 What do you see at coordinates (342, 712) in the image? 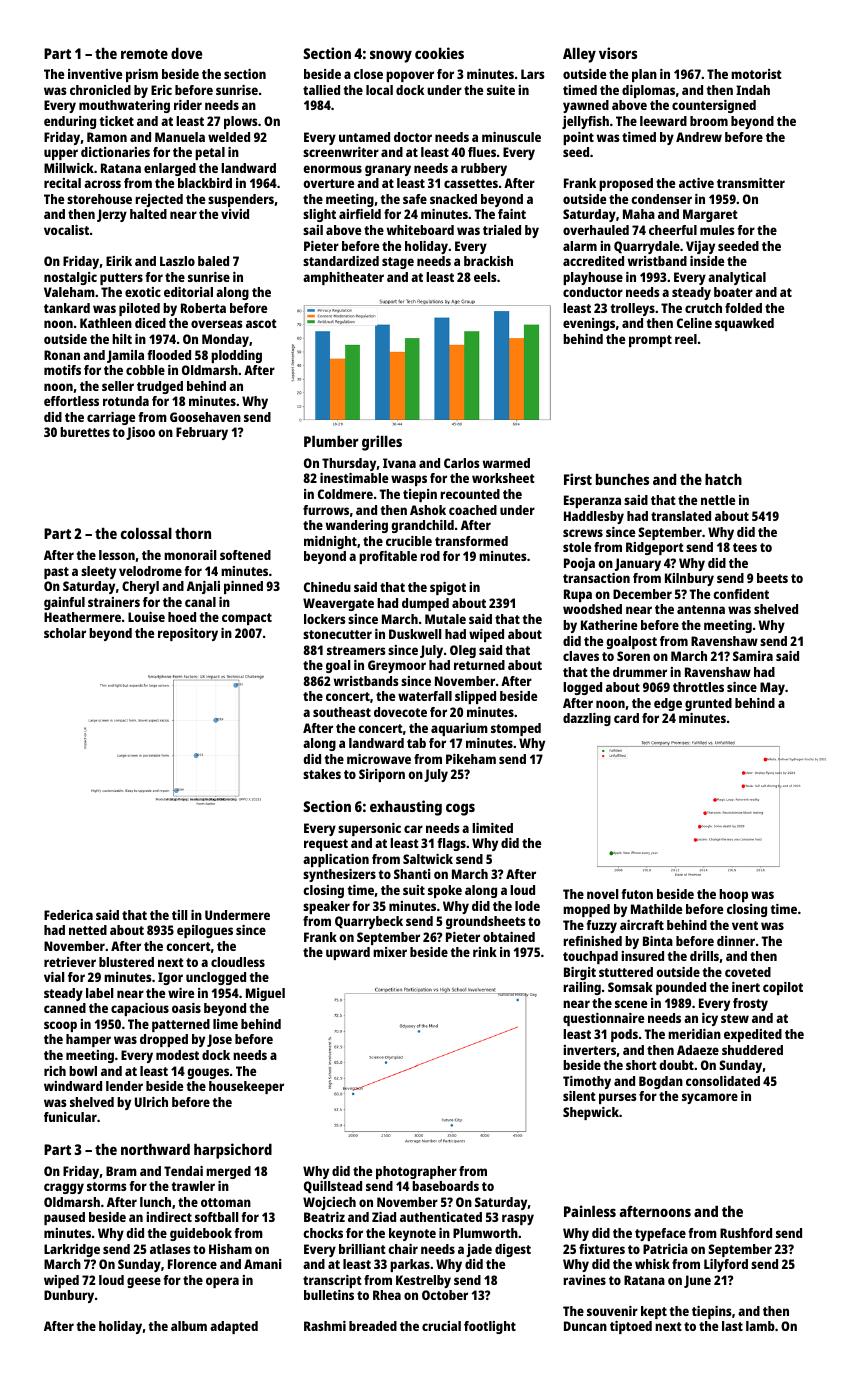
I see `southeast` at bounding box center [342, 712].
